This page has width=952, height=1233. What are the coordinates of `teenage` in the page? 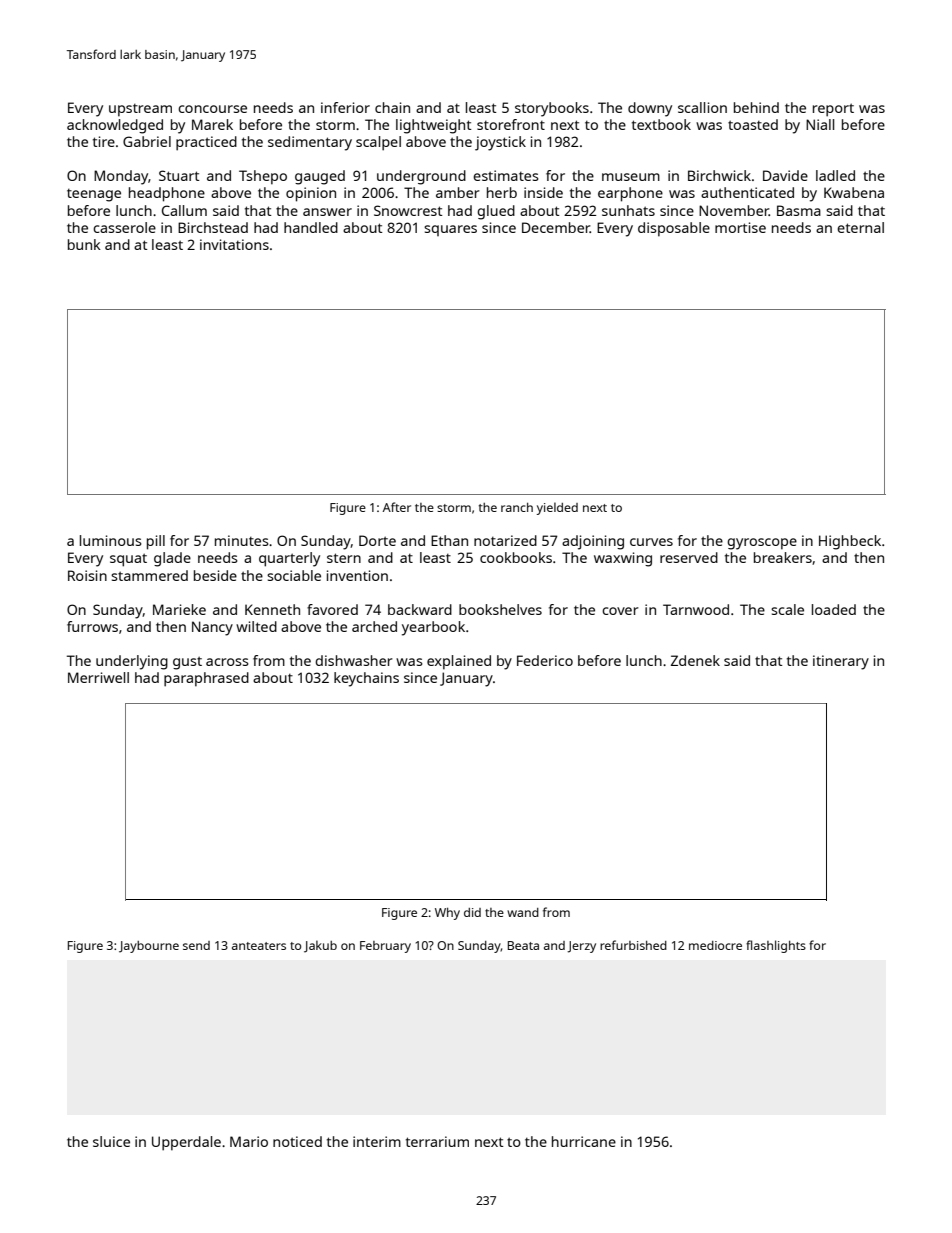 It's located at (94, 195).
